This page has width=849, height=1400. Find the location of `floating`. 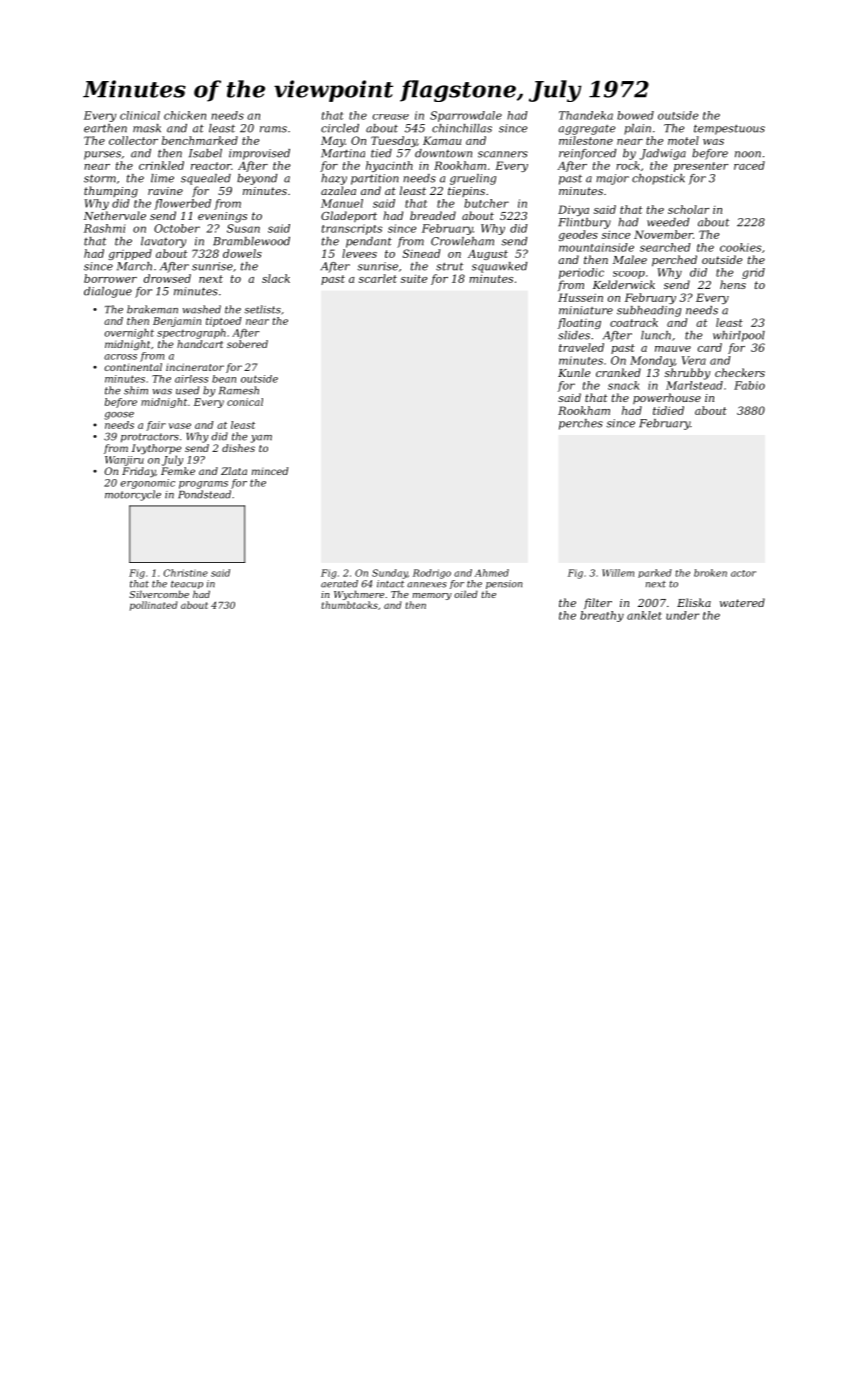

floating is located at coordinates (579, 323).
